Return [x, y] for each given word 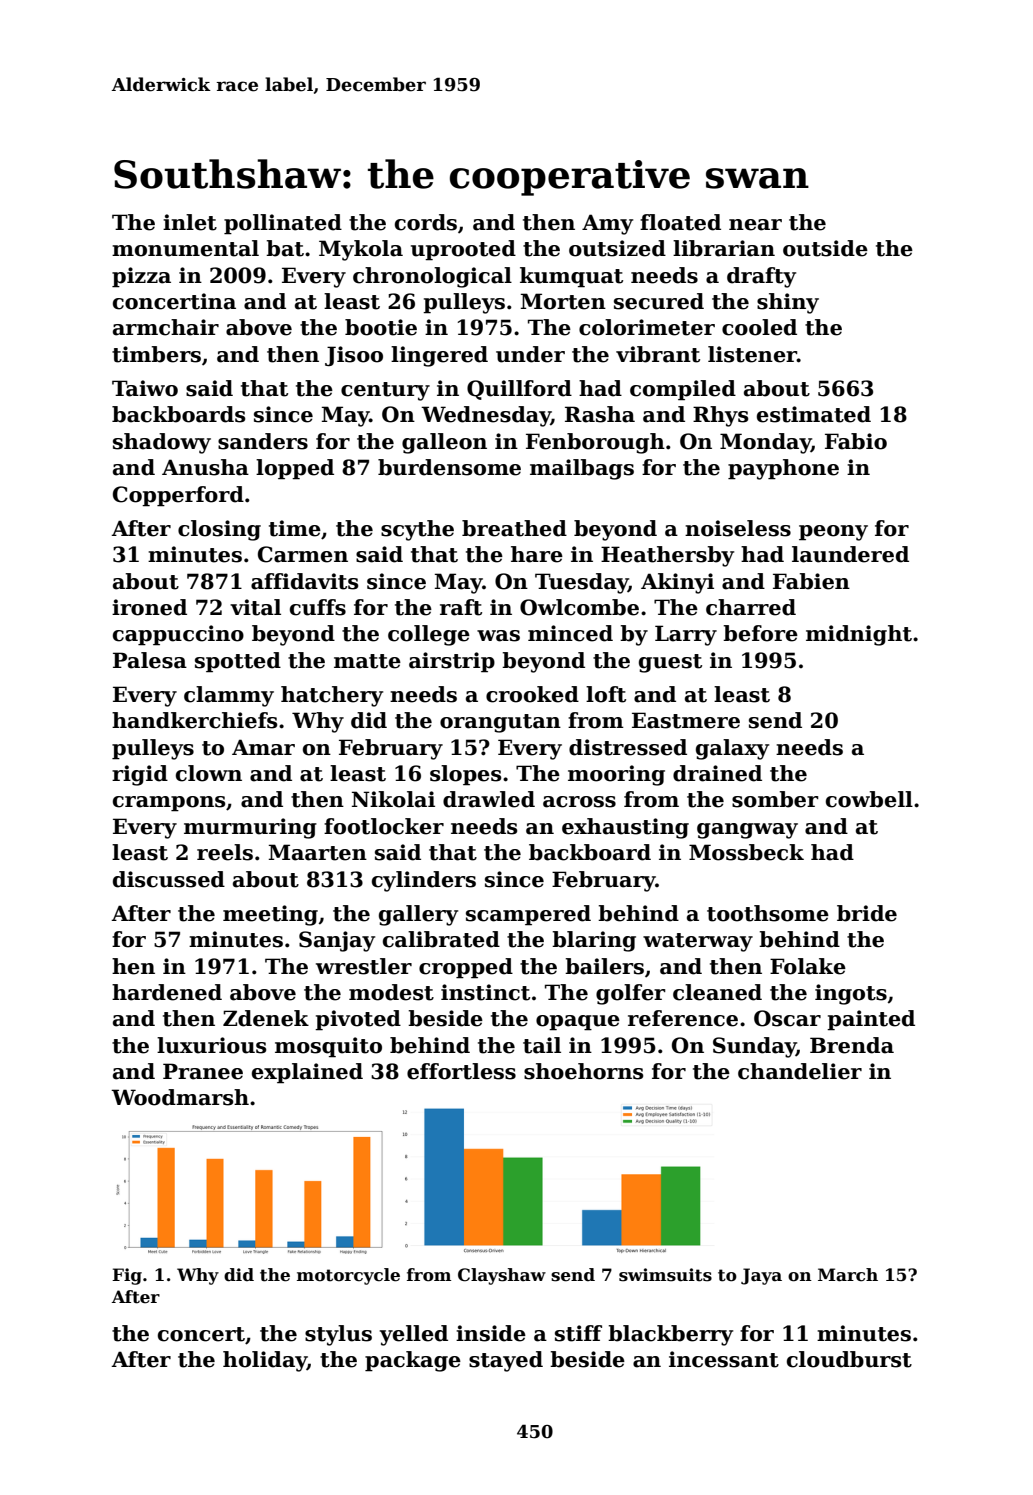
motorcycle [348, 1276]
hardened [167, 992]
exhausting [625, 828]
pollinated [283, 224]
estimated [814, 414]
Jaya [761, 1276]
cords [426, 222]
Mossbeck [746, 852]
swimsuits [665, 1275]
